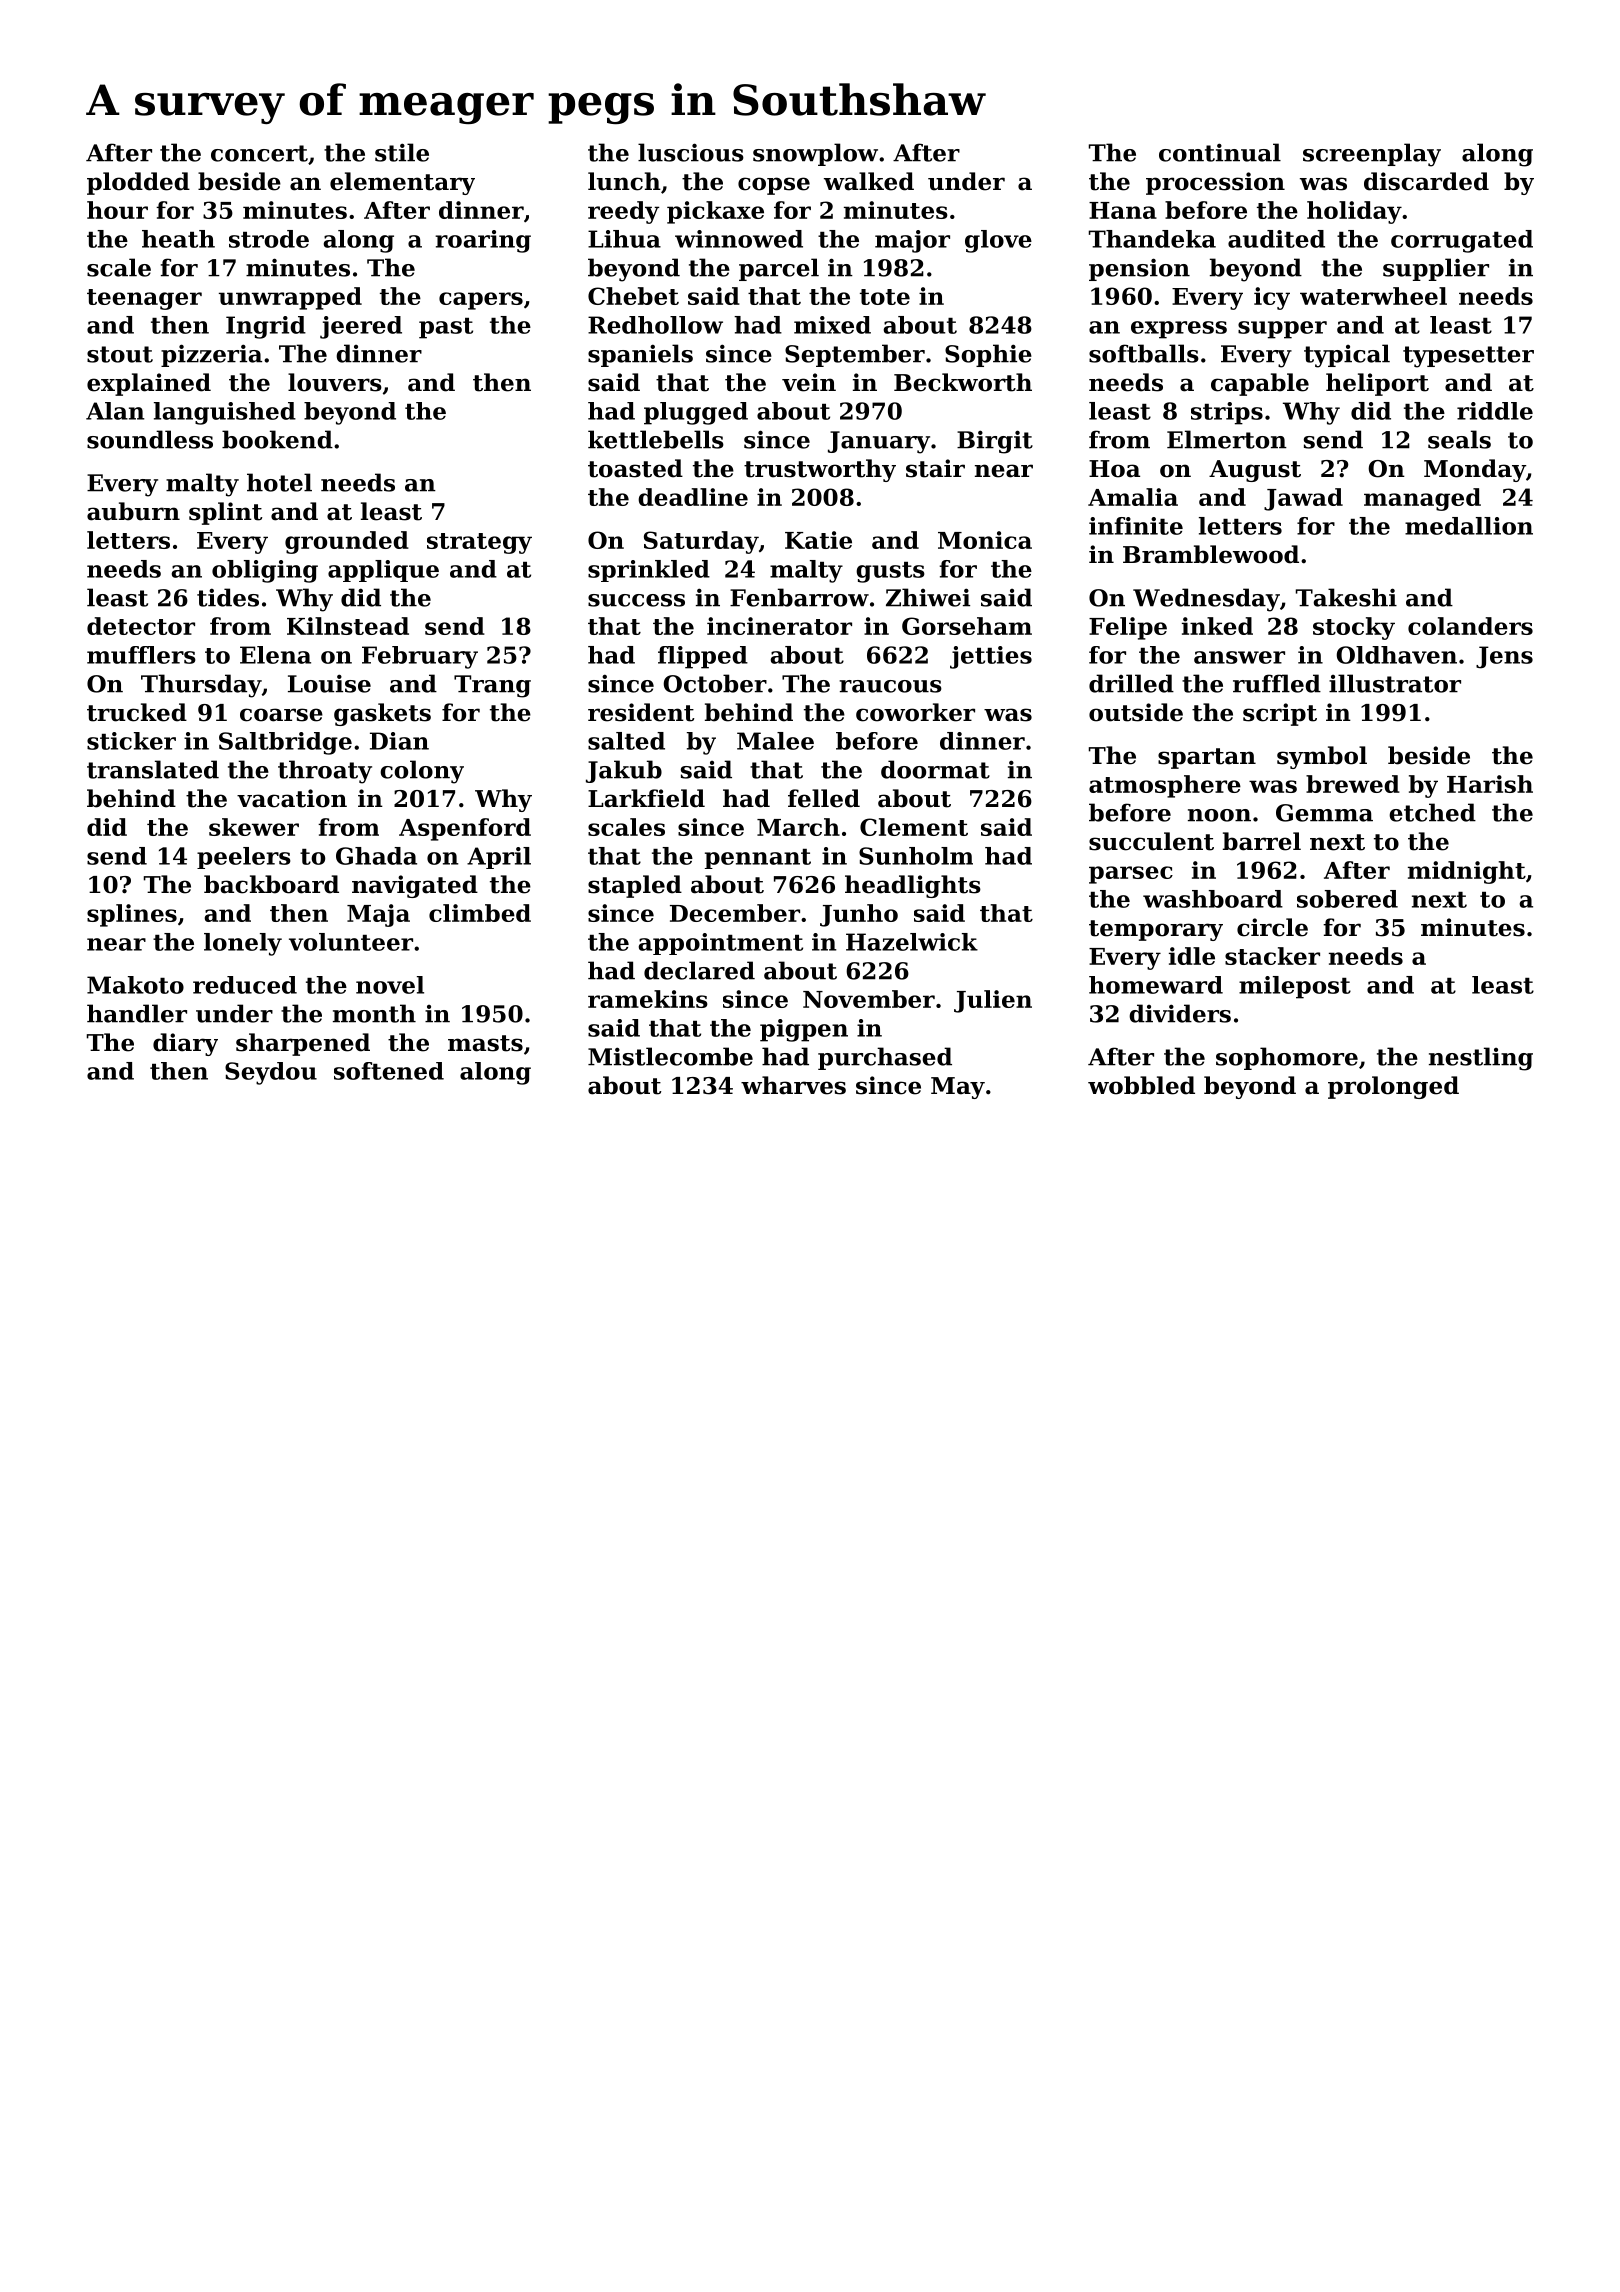  What do you see at coordinates (1131, 683) in the screenshot?
I see `drilled` at bounding box center [1131, 683].
